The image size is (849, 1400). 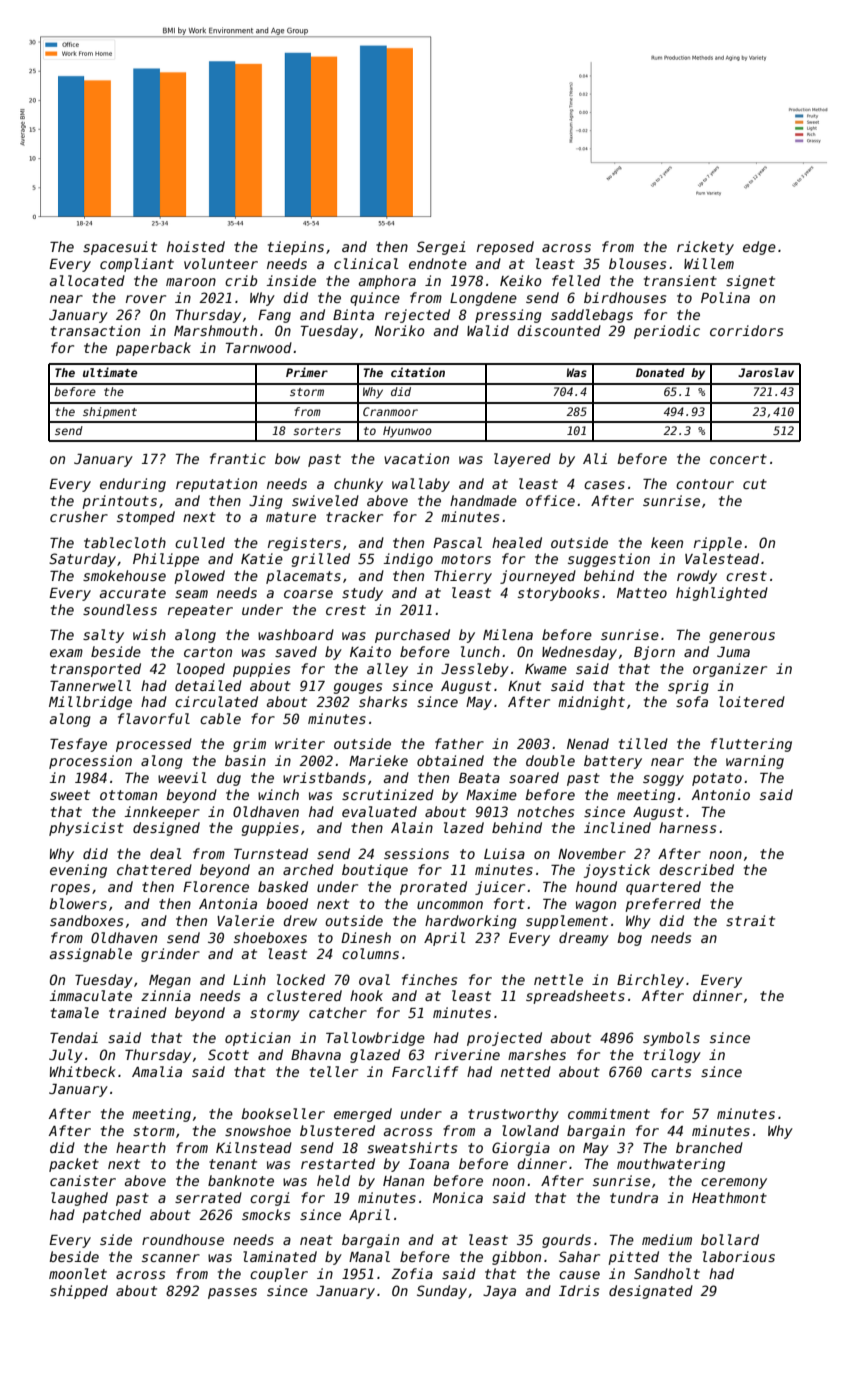 What do you see at coordinates (110, 413) in the document?
I see `shipment` at bounding box center [110, 413].
